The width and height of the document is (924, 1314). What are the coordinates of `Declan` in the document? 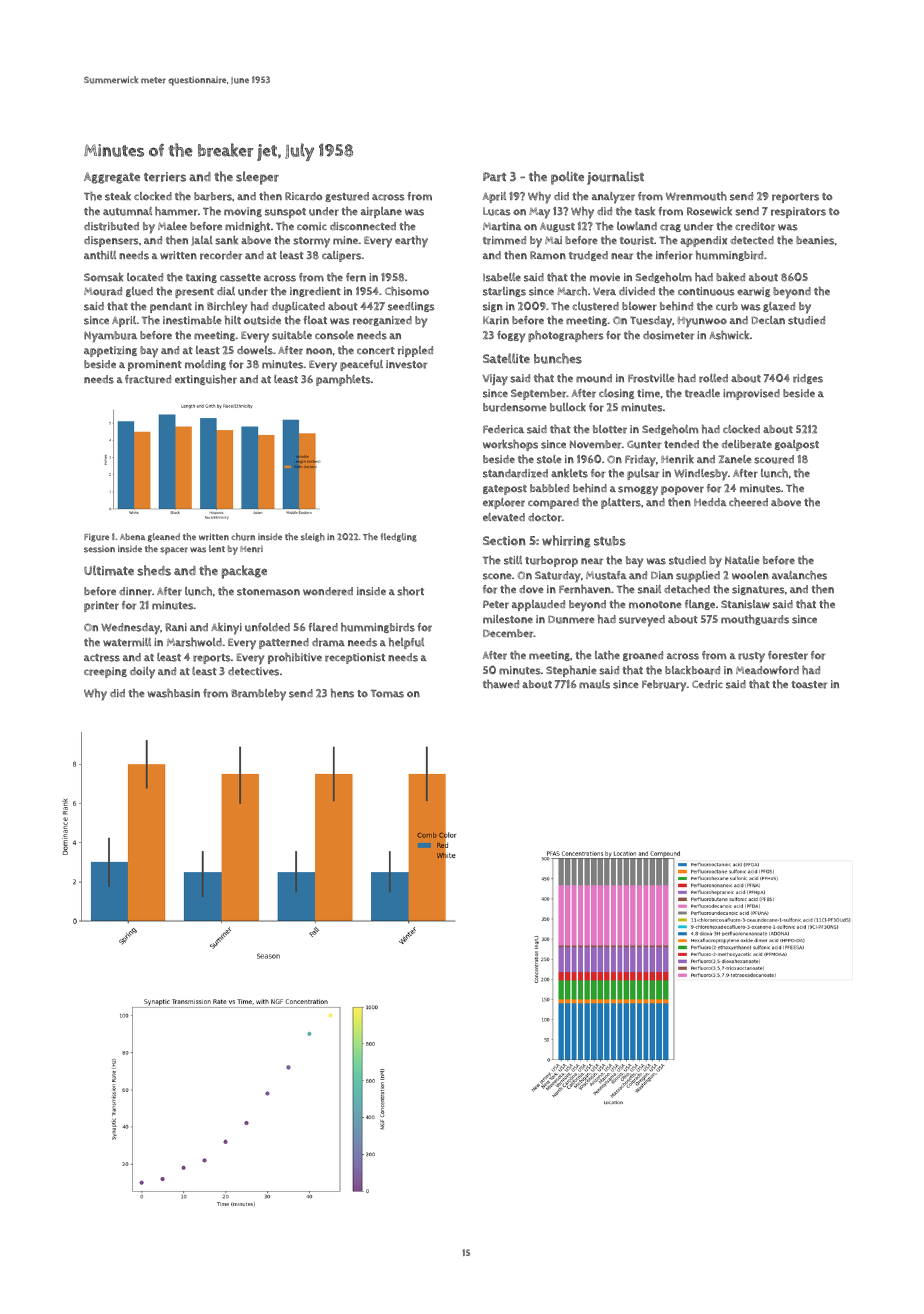 It's located at (768, 320).
